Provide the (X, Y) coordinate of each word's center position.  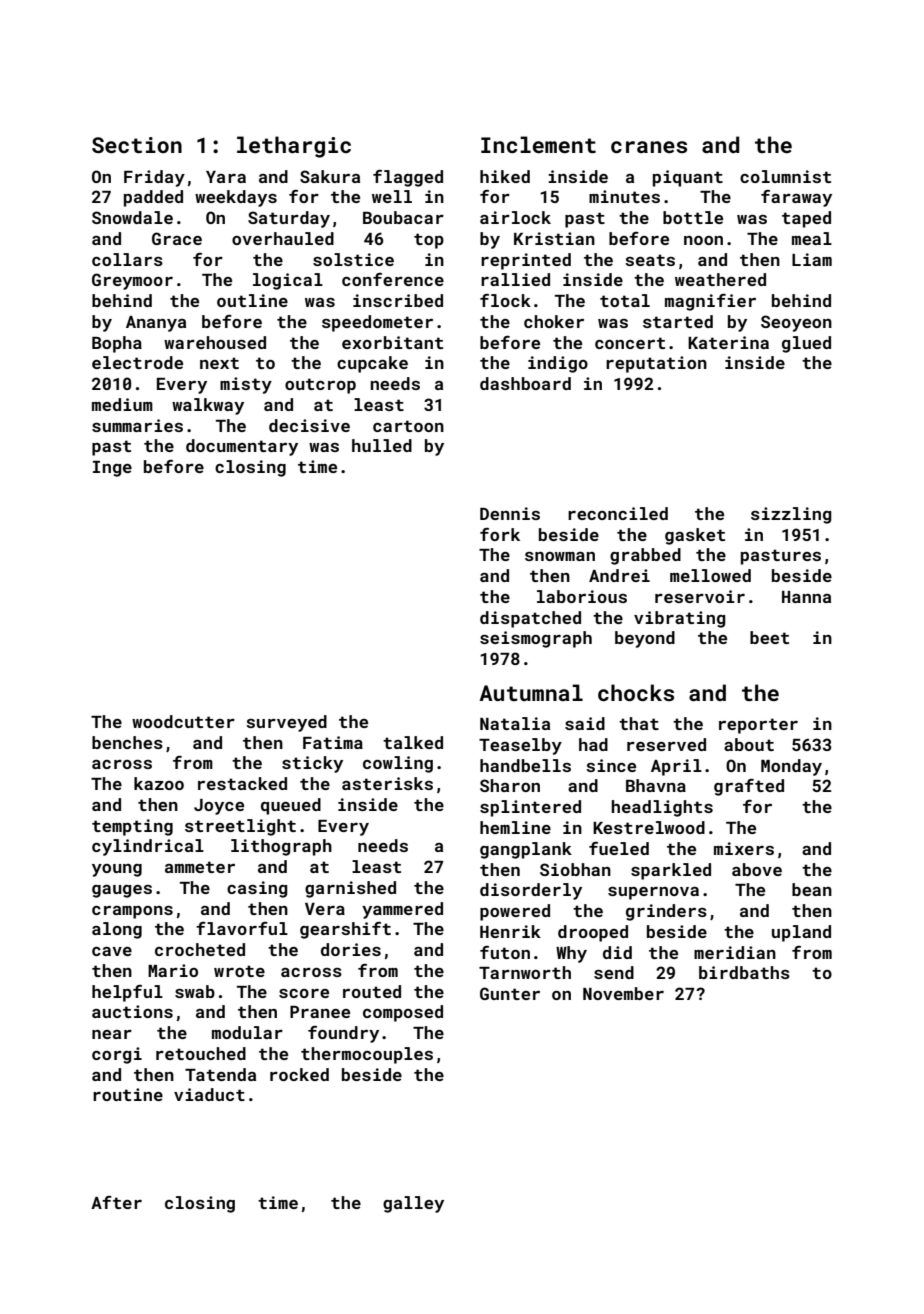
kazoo (159, 783)
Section (137, 145)
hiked (505, 176)
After (116, 1202)
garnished (350, 889)
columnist (785, 176)
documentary (242, 447)
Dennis (510, 513)
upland (801, 933)
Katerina (728, 342)
